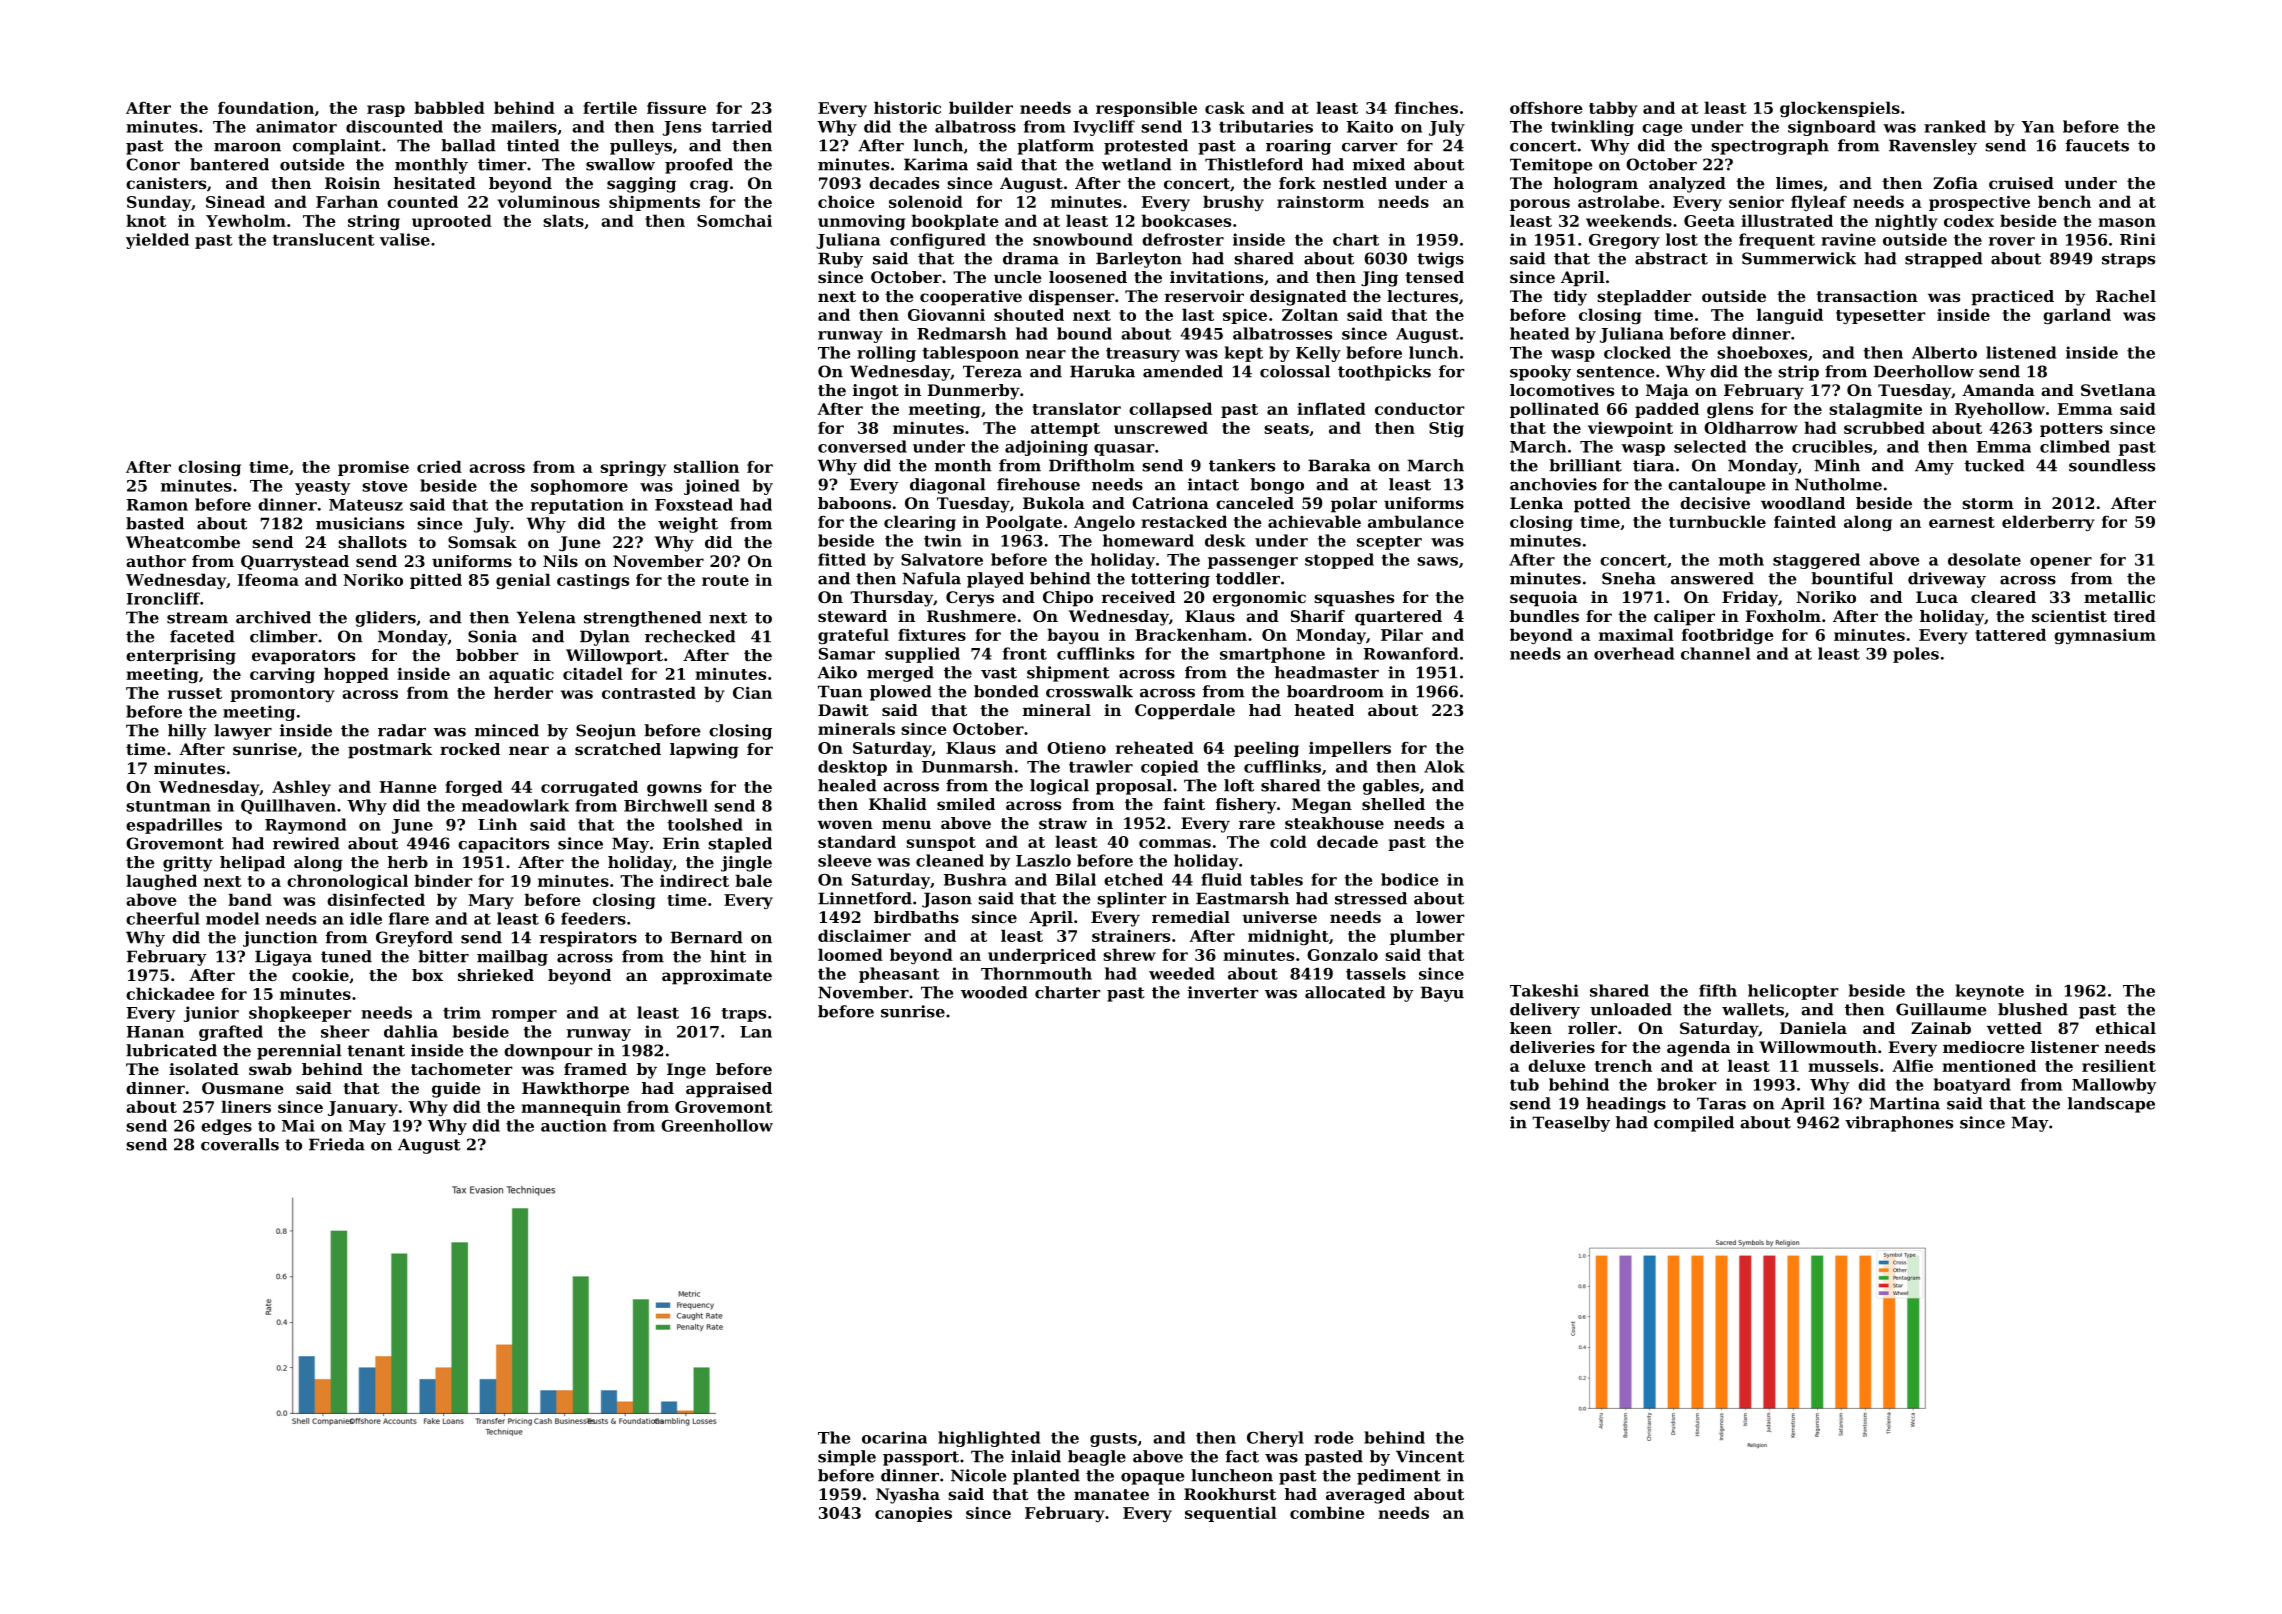 The image size is (2282, 1614). I want to click on Alok, so click(1444, 766).
